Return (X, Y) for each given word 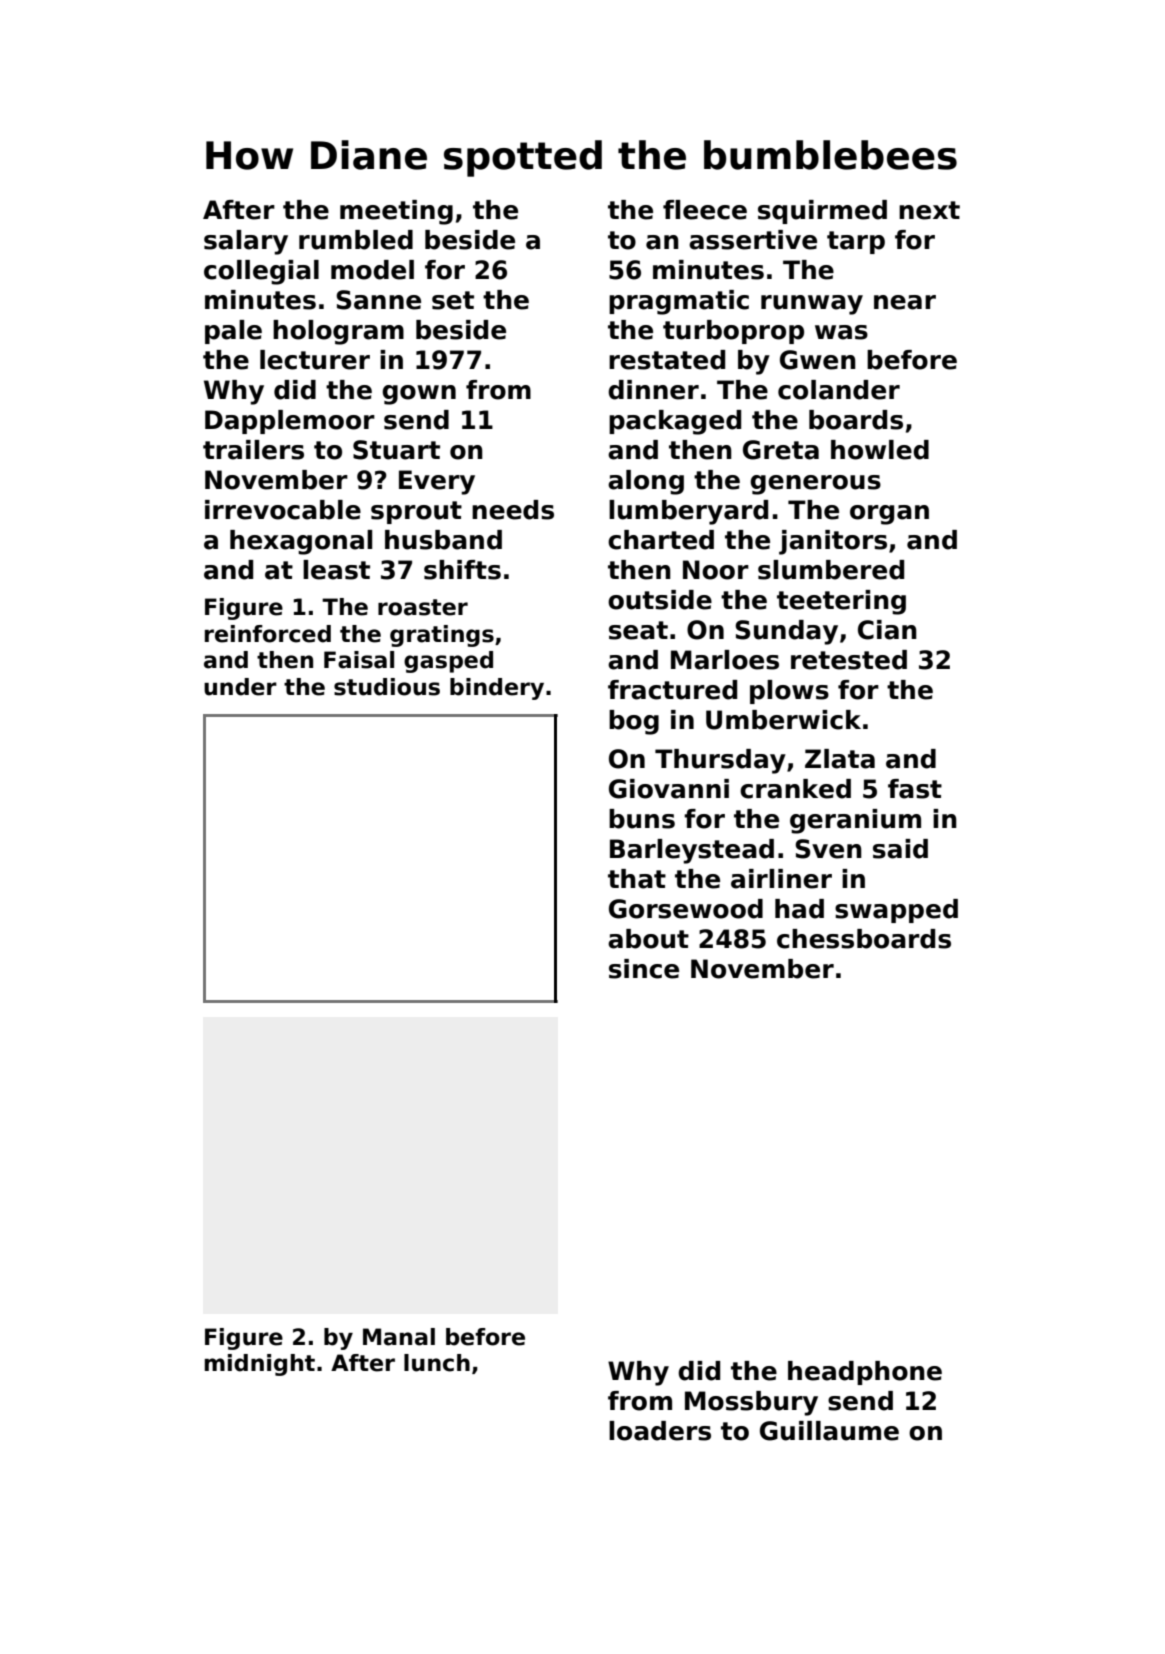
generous (815, 485)
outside (660, 600)
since (644, 969)
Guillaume (829, 1431)
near (905, 302)
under (240, 687)
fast (915, 789)
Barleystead (692, 851)
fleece (705, 210)
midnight (260, 1365)
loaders (660, 1431)
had (799, 909)
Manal (399, 1337)
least (336, 570)
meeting (396, 212)
